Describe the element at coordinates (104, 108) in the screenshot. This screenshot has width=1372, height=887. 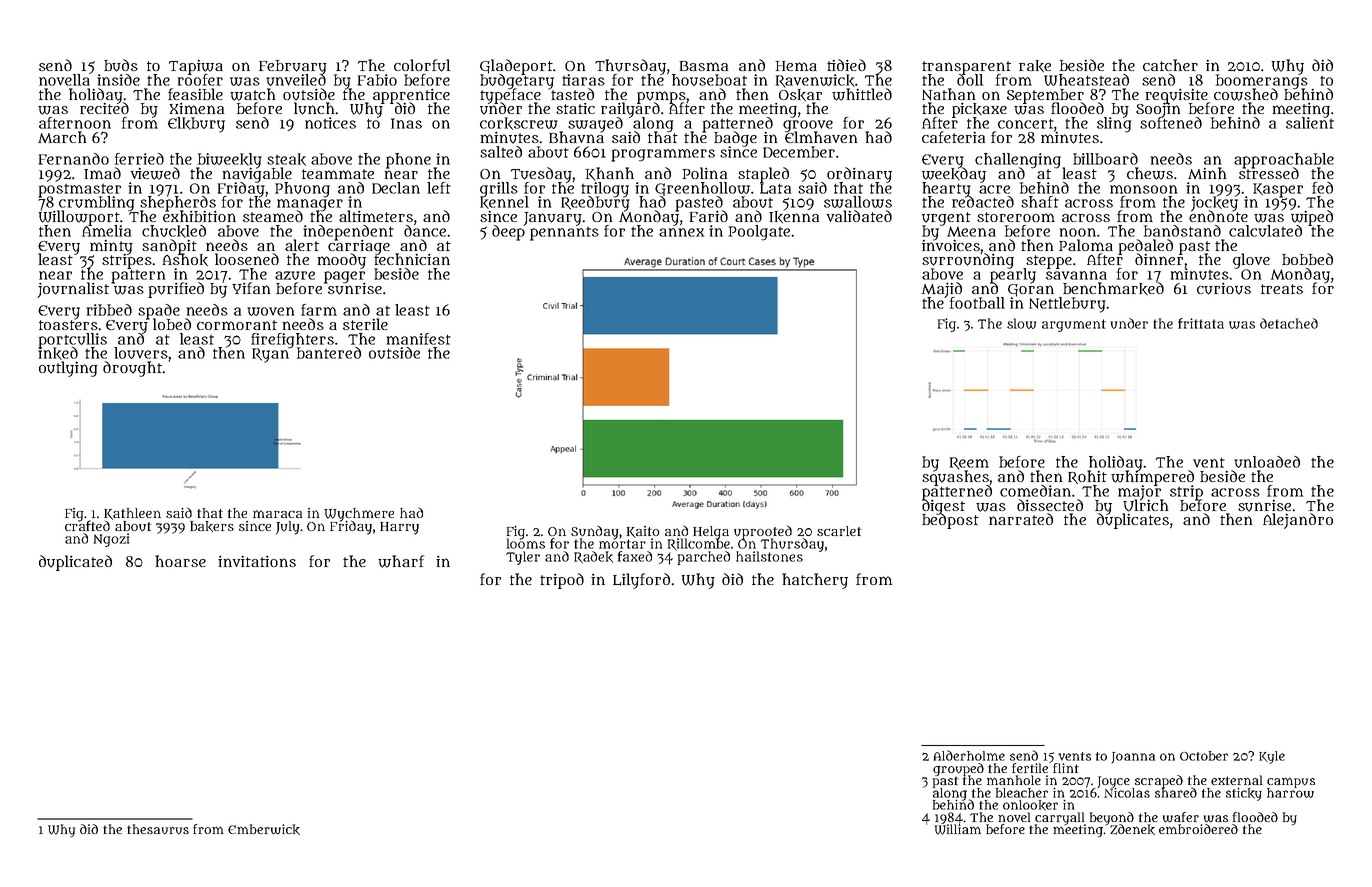
I see `recited` at that location.
